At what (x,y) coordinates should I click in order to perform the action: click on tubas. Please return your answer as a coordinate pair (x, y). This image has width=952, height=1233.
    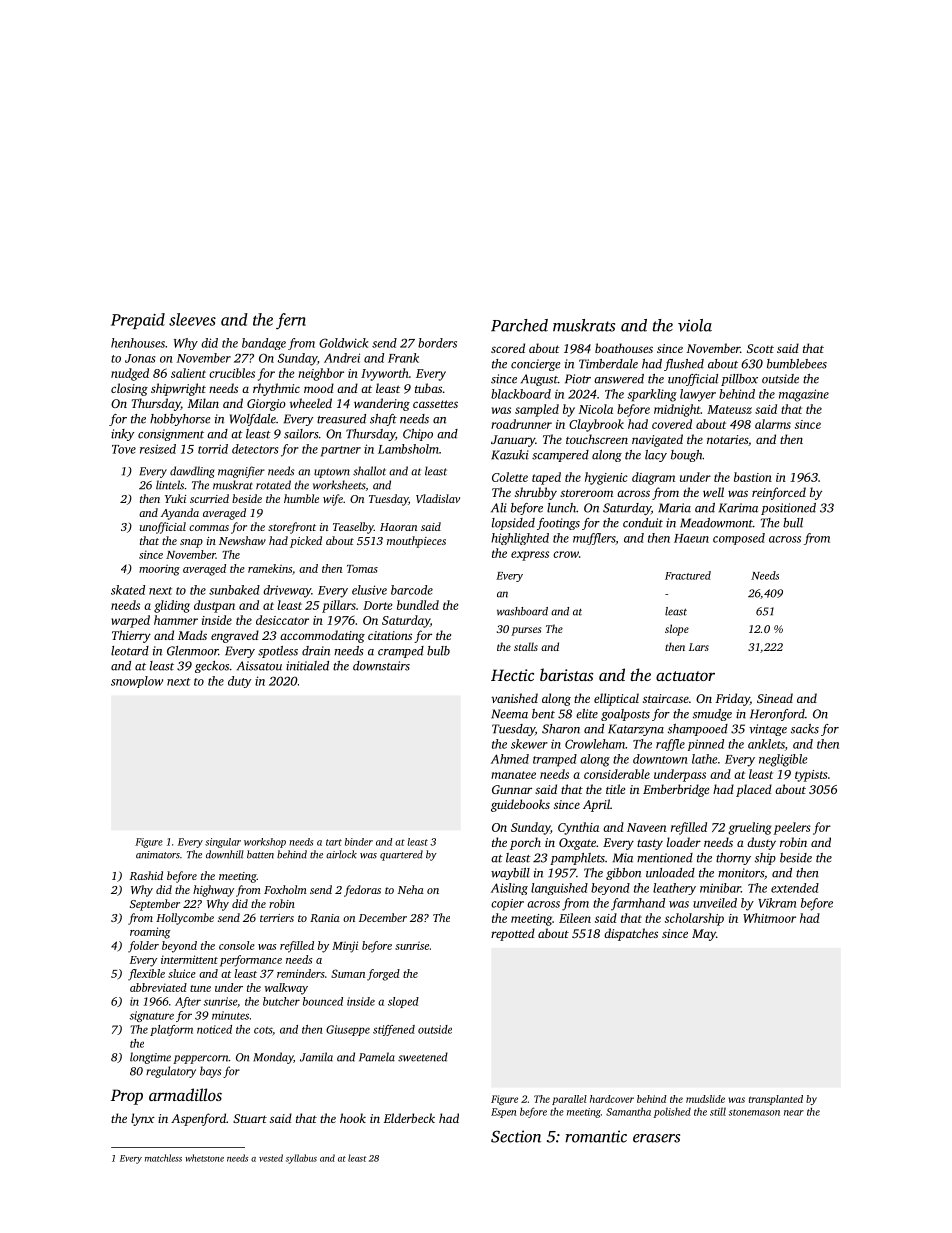
    Looking at the image, I should click on (428, 388).
